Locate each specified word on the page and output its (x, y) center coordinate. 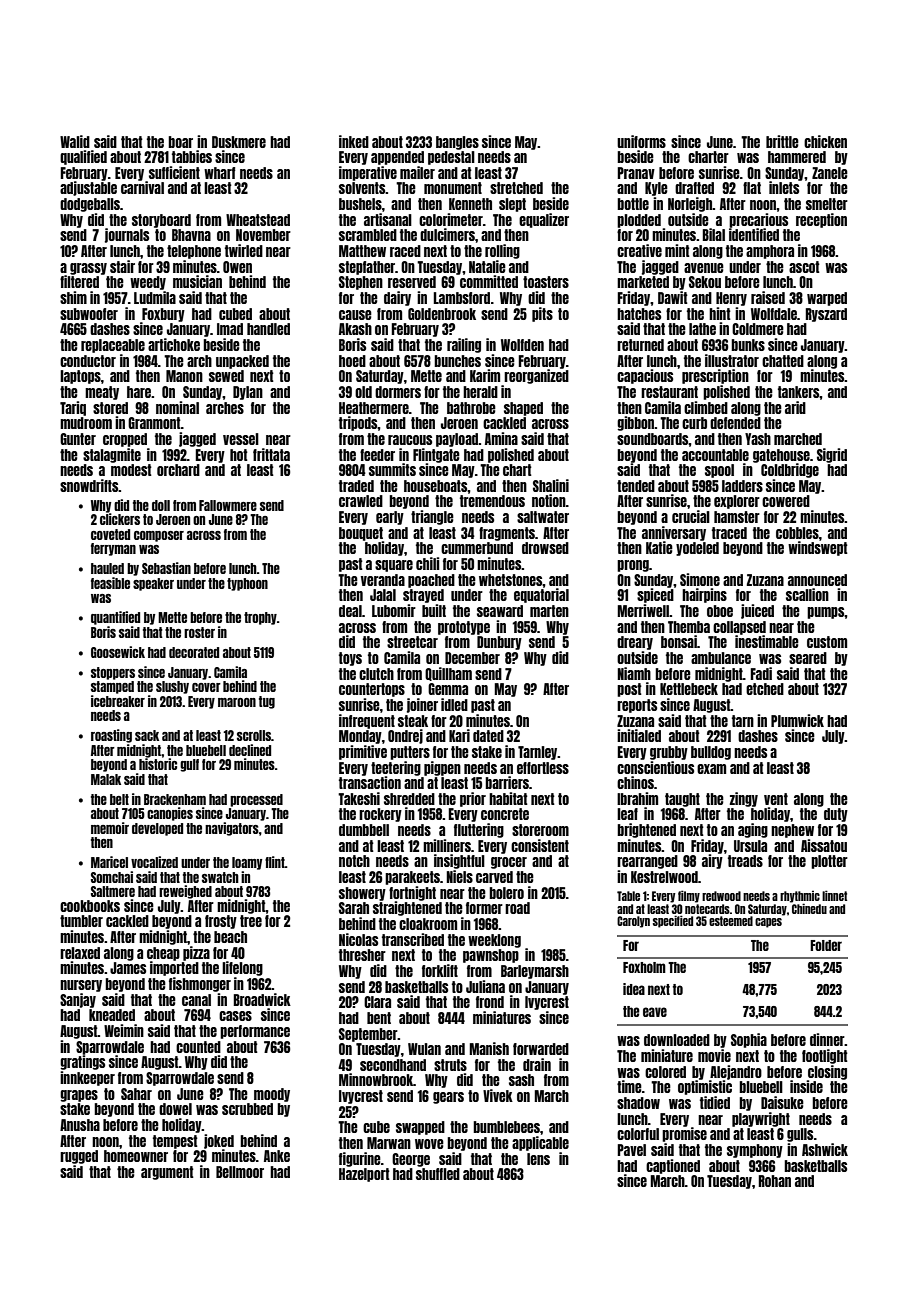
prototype (464, 628)
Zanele (830, 173)
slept (512, 205)
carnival (142, 187)
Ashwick (825, 1149)
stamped (112, 687)
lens (538, 1159)
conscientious (655, 767)
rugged (79, 1157)
